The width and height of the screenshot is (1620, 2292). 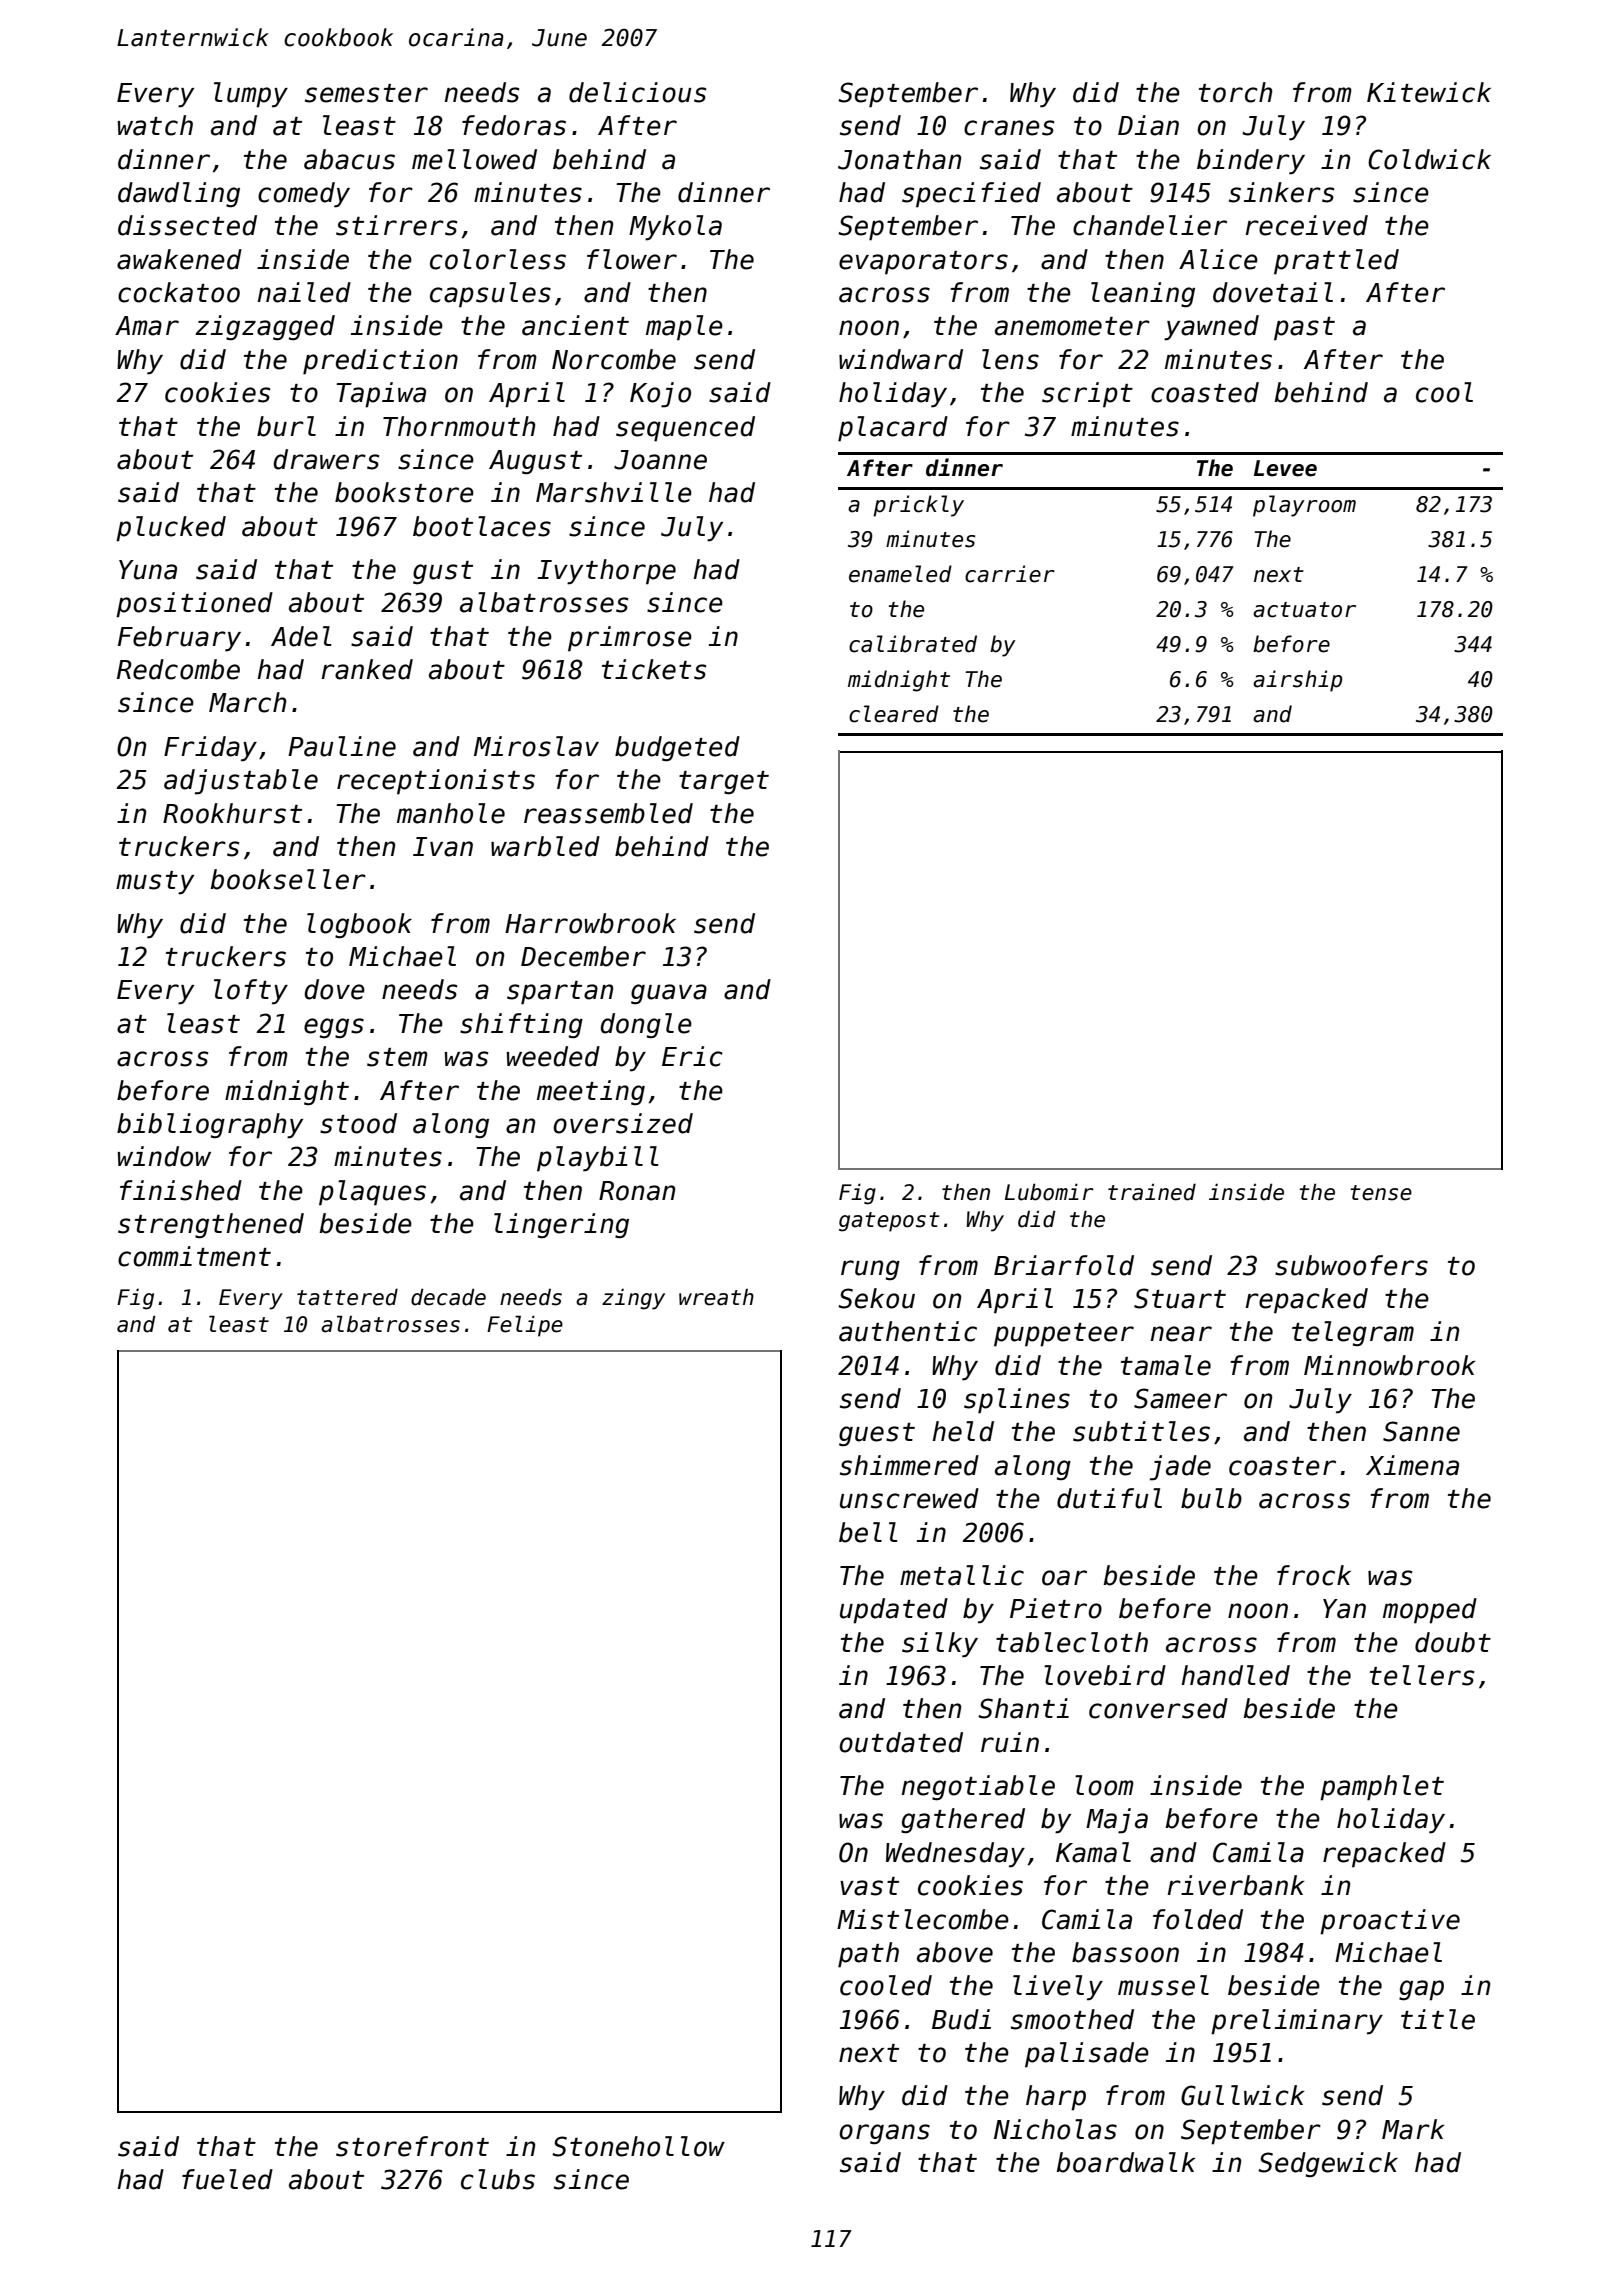 I want to click on Dian, so click(x=1148, y=125).
